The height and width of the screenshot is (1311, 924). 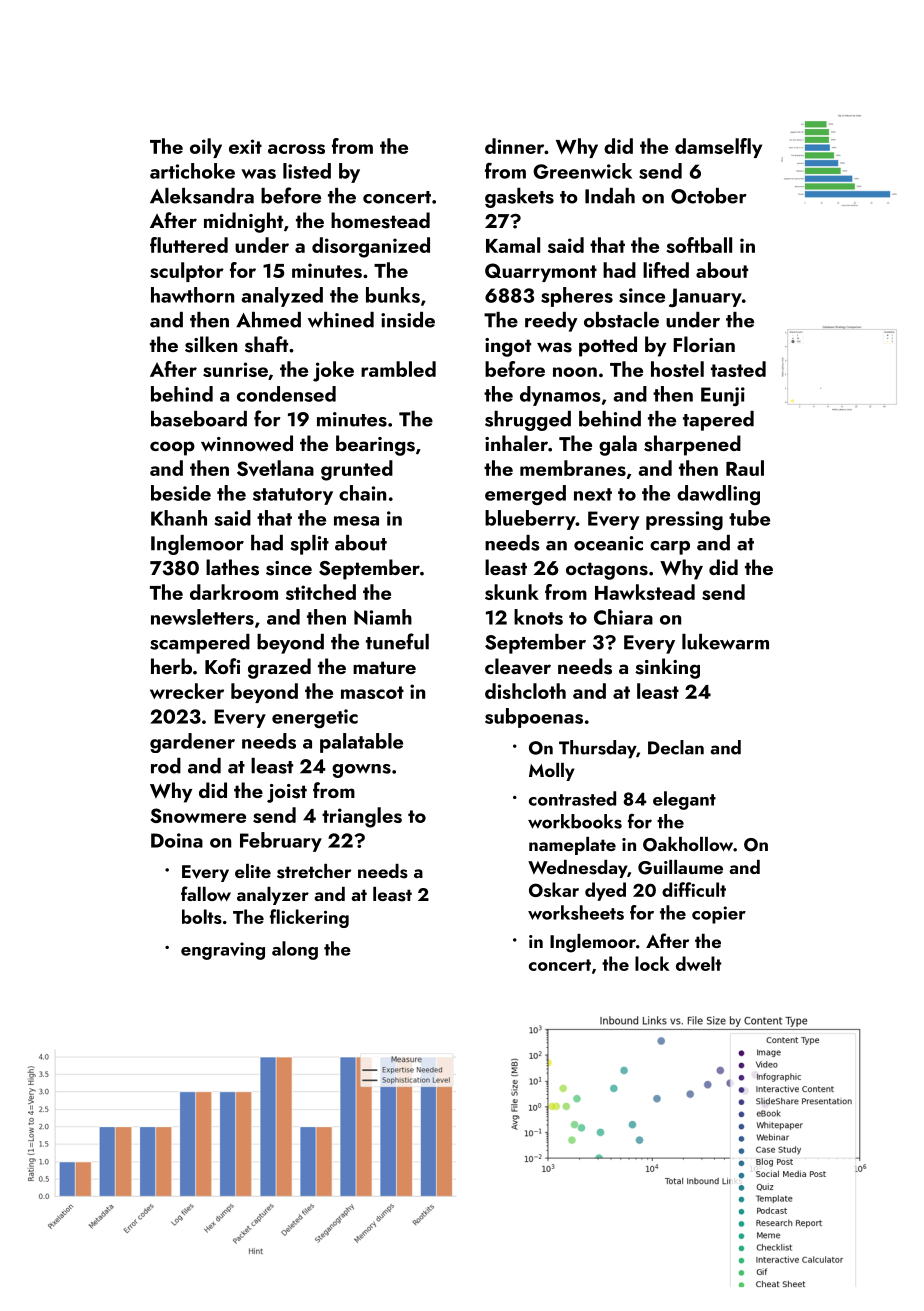 What do you see at coordinates (282, 297) in the screenshot?
I see `analyzed` at bounding box center [282, 297].
